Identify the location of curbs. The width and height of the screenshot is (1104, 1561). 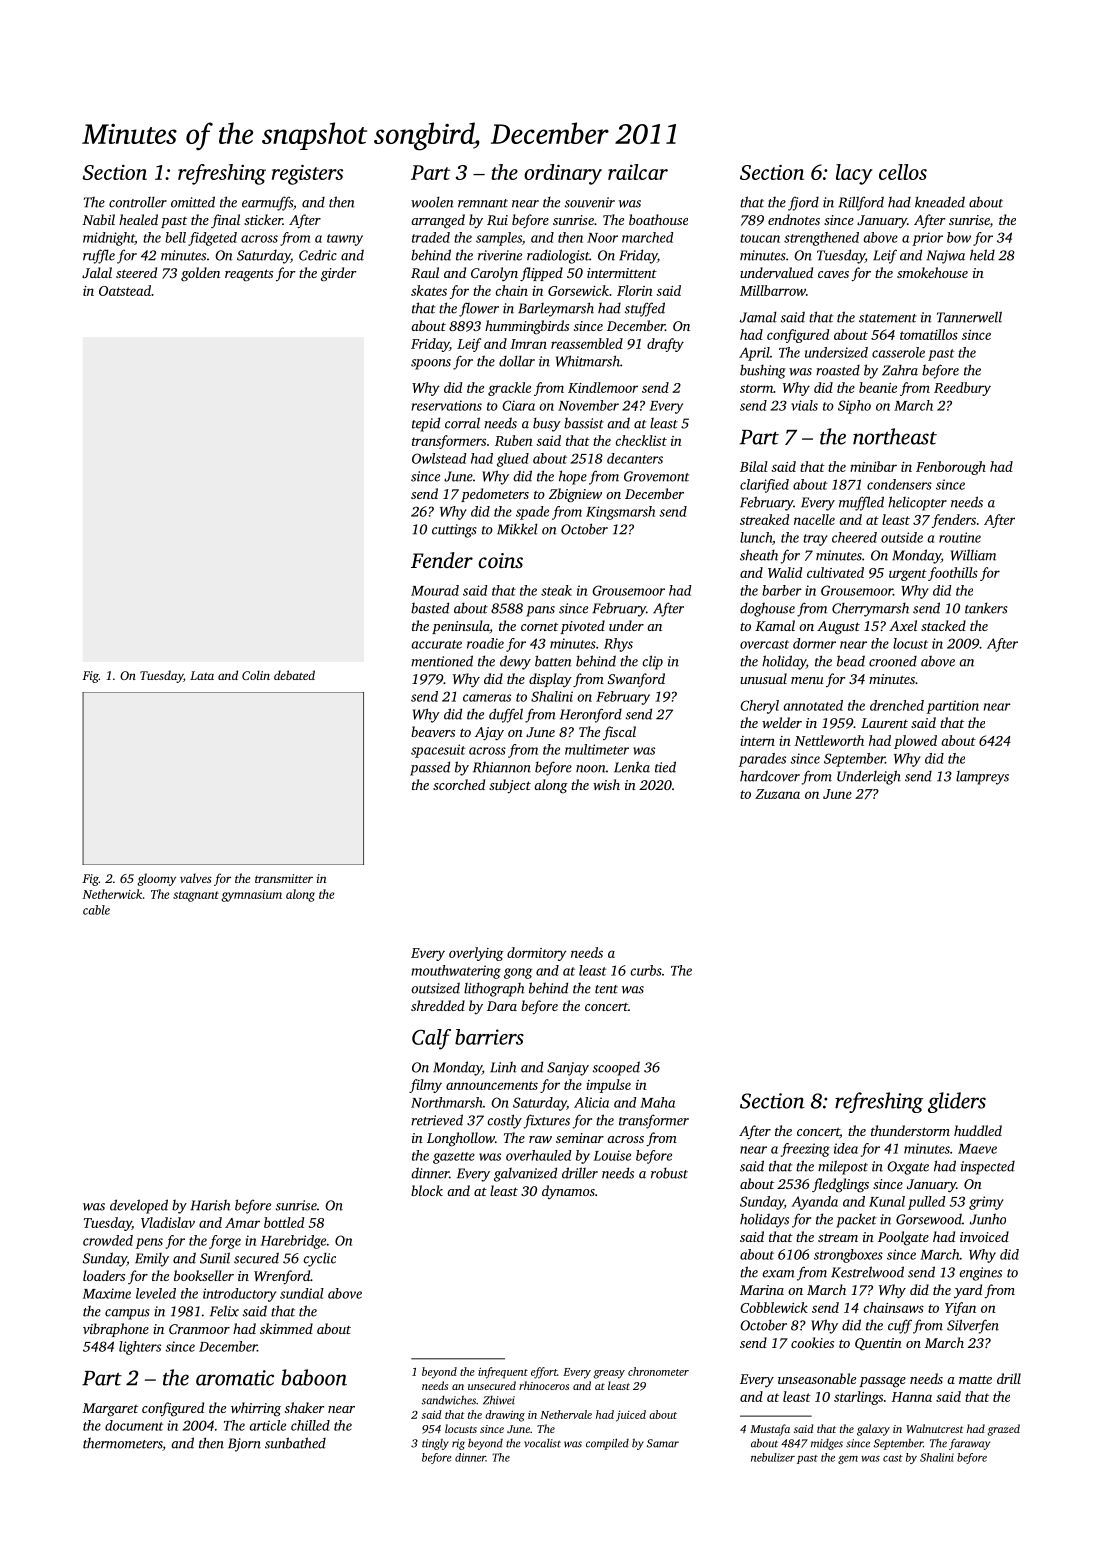
(646, 970).
